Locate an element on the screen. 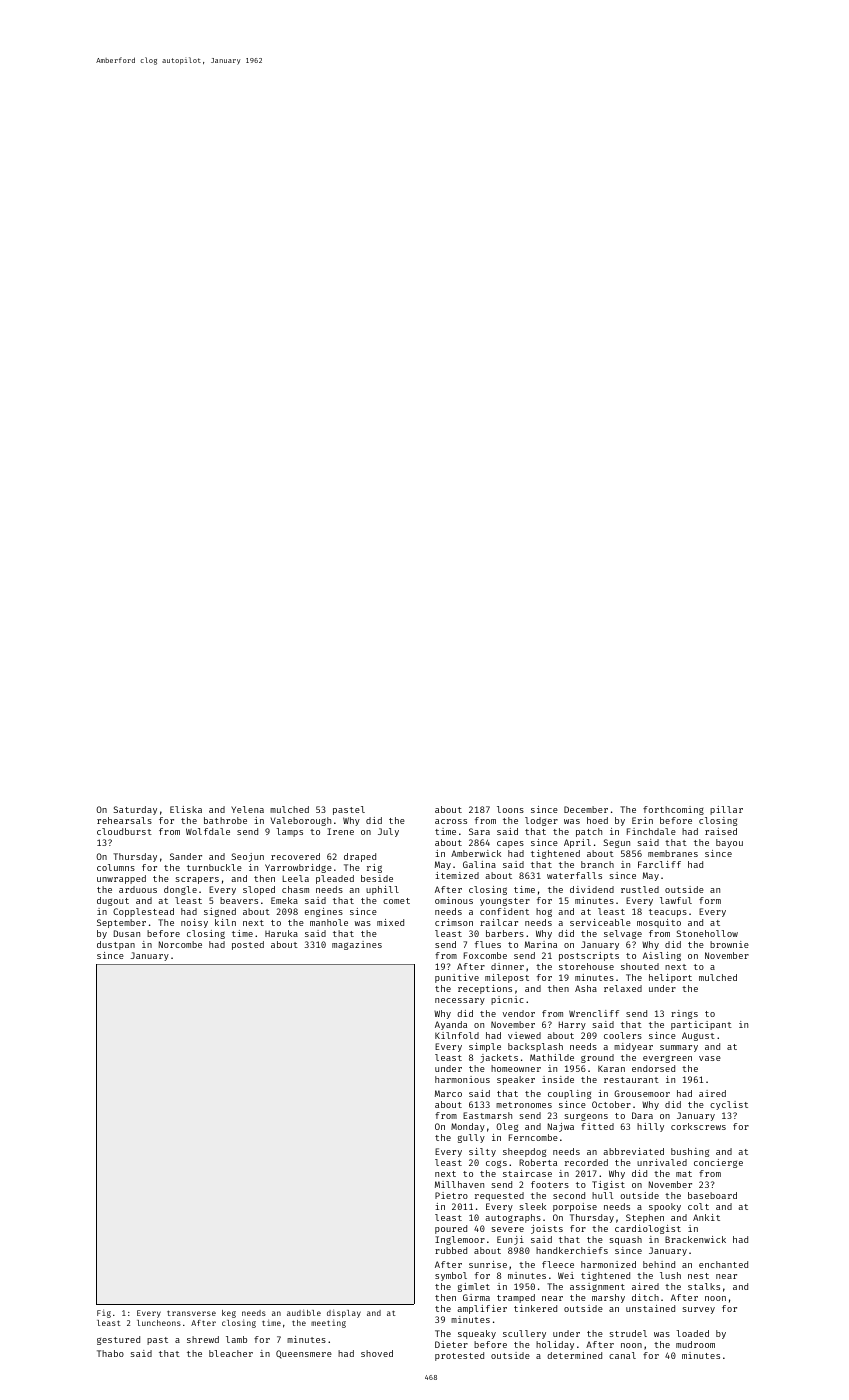 This screenshot has height=1400, width=849. forthcoming is located at coordinates (673, 810).
